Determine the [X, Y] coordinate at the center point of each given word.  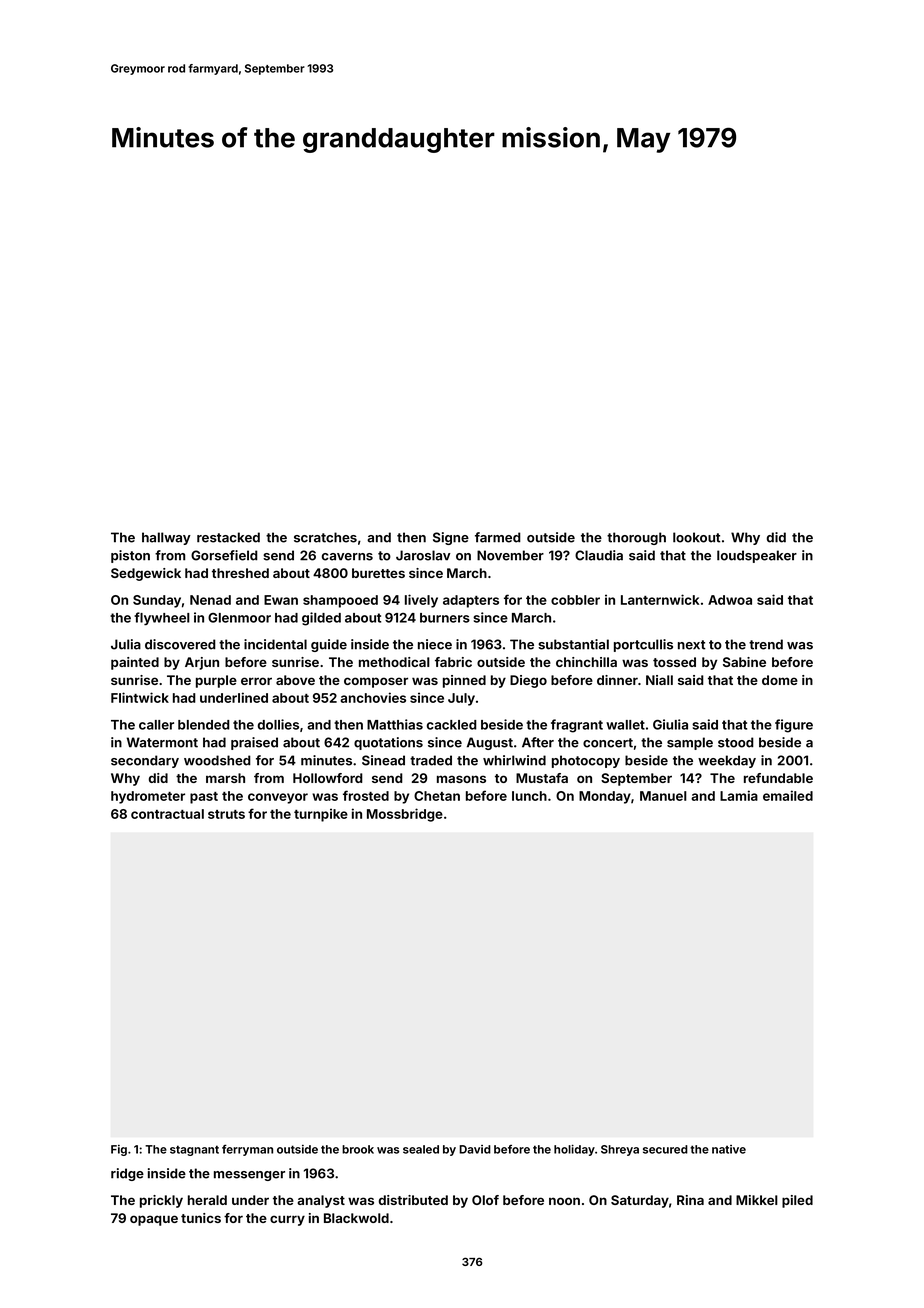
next [692, 645]
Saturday [640, 1201]
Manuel [663, 796]
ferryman [247, 1150]
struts [226, 814]
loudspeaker [757, 556]
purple [216, 681]
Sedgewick [146, 574]
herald [207, 1200]
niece [435, 644]
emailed [788, 795]
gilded [321, 619]
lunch [529, 796]
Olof [485, 1200]
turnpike [321, 815]
